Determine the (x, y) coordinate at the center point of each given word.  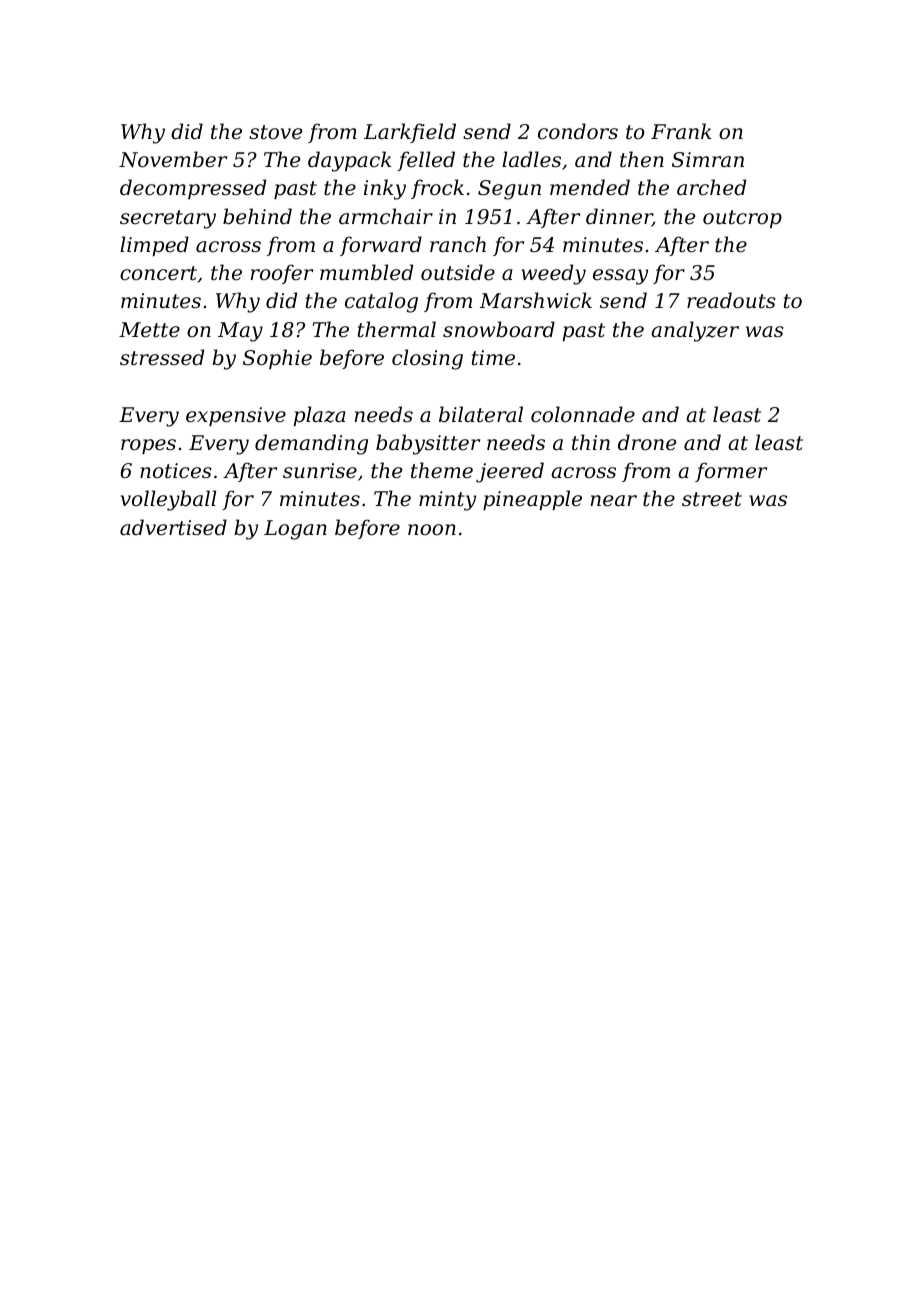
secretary (168, 219)
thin (591, 442)
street (712, 499)
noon (432, 530)
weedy (553, 274)
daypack (349, 161)
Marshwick (536, 300)
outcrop (742, 219)
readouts (731, 300)
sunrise (320, 471)
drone (647, 442)
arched (711, 187)
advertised (173, 527)
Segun (509, 190)
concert (158, 273)
